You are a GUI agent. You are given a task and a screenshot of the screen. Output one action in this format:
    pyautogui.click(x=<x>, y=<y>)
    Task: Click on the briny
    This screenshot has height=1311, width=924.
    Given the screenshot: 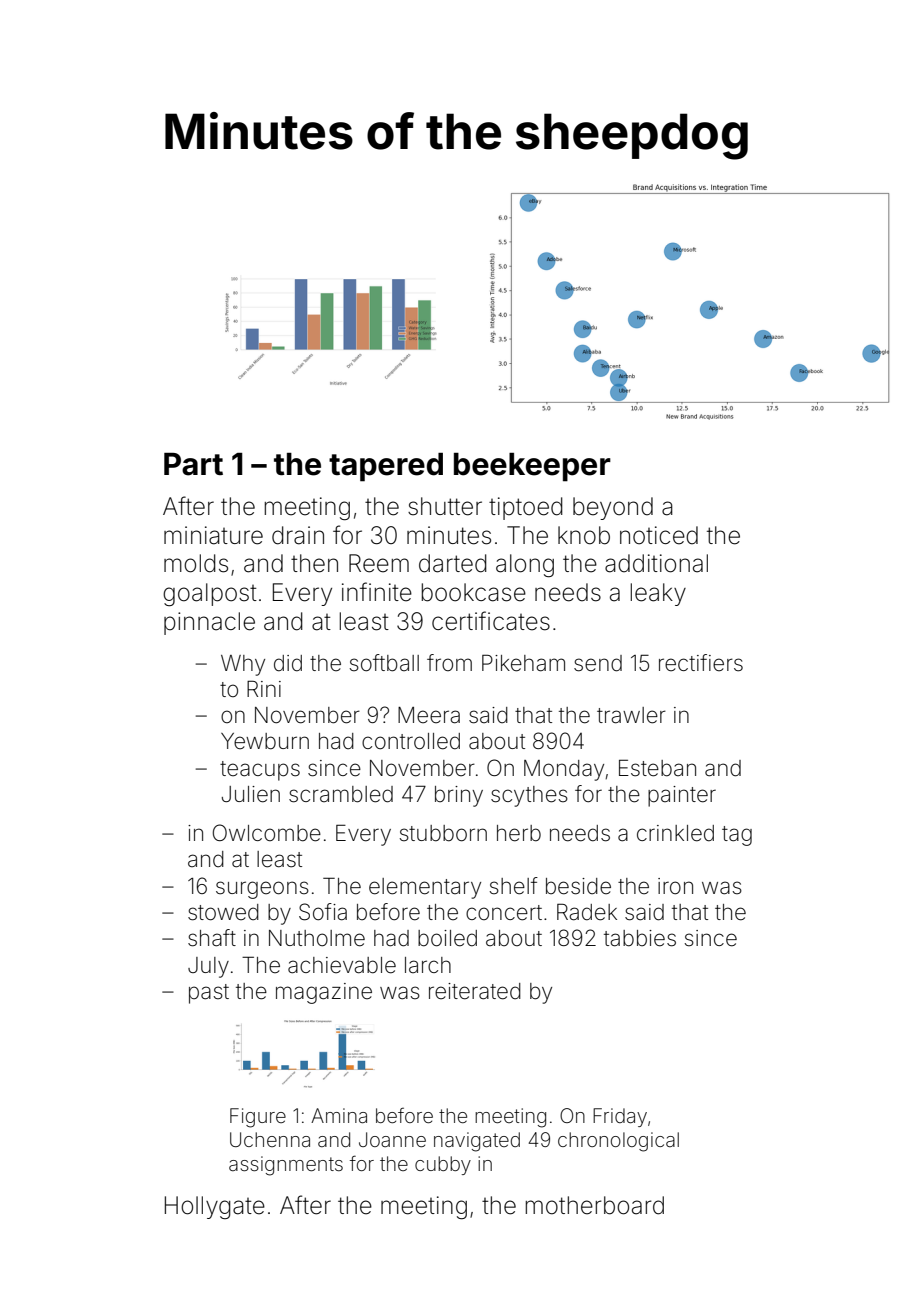 What is the action you would take?
    pyautogui.click(x=459, y=796)
